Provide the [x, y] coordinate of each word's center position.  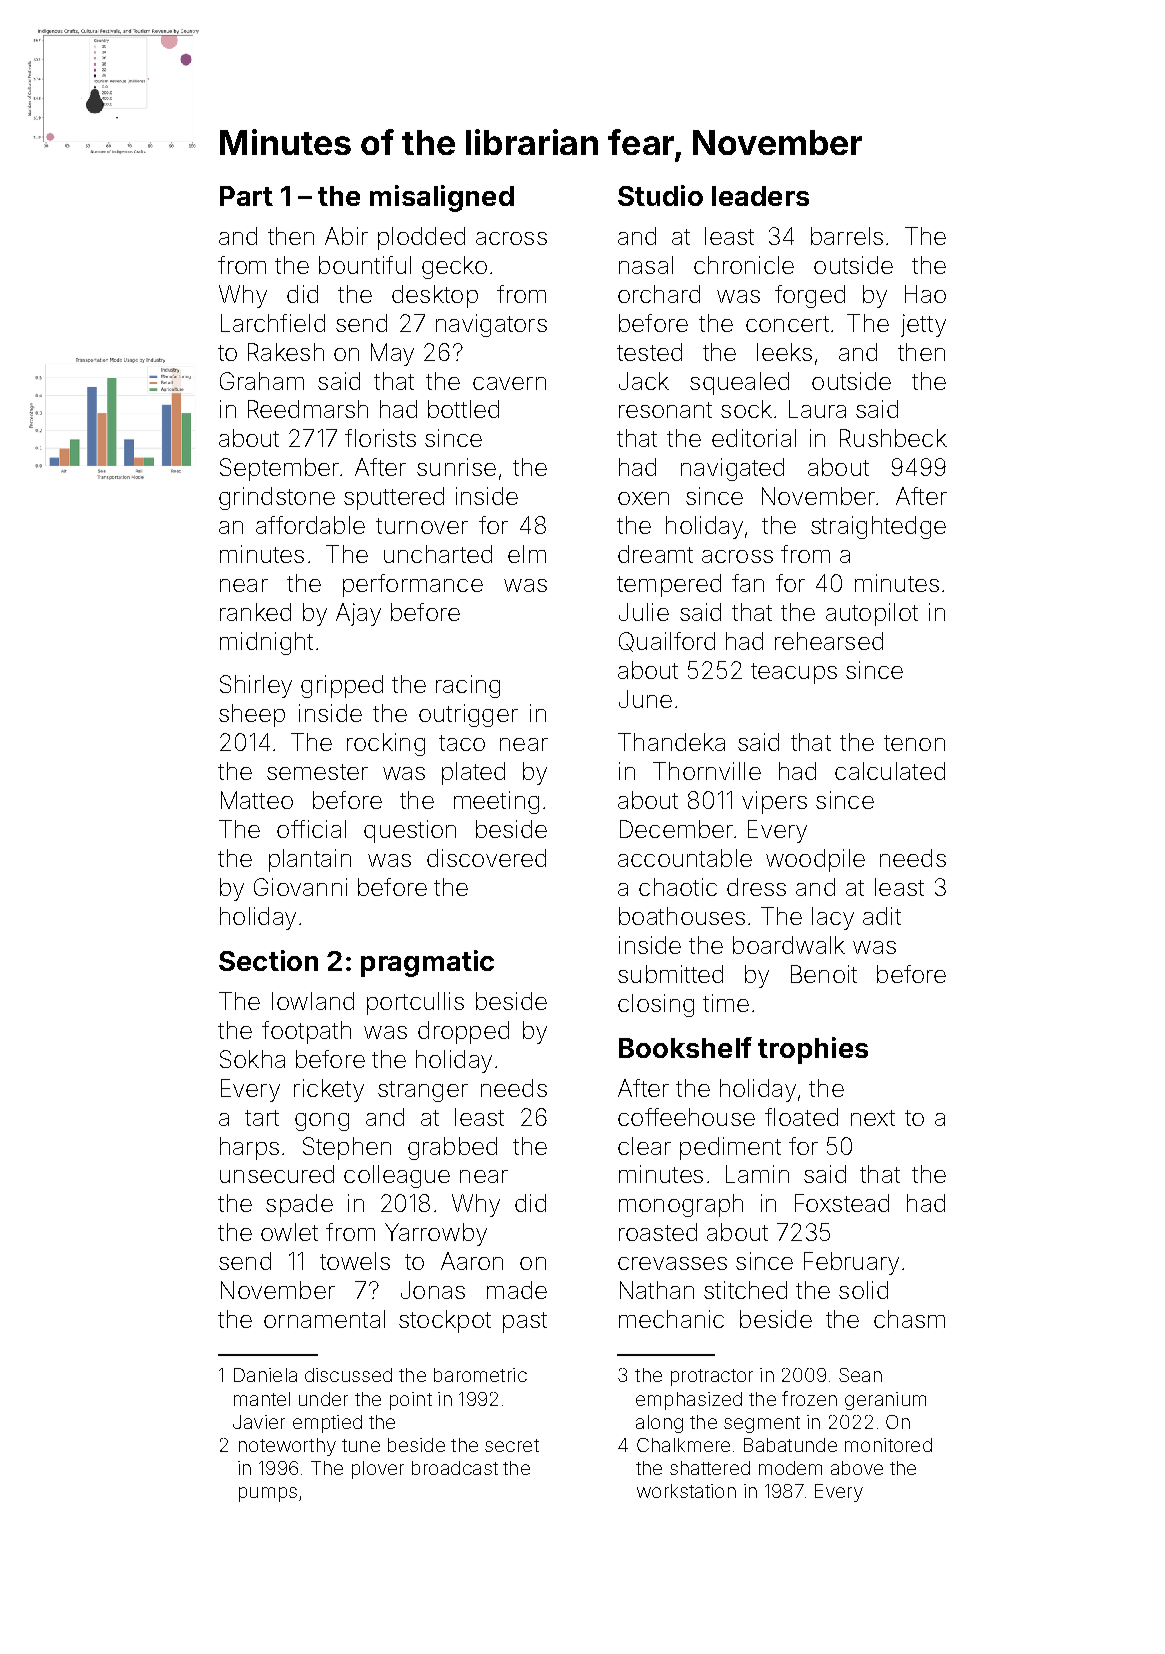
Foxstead [842, 1203]
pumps [268, 1494]
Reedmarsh [308, 409]
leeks [784, 352]
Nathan [657, 1290]
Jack [644, 381]
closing [656, 1005]
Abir [346, 236]
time [726, 1003]
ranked [255, 612]
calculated [890, 771]
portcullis [415, 1003]
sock [746, 409]
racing [468, 686]
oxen [643, 498]
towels [355, 1261]
